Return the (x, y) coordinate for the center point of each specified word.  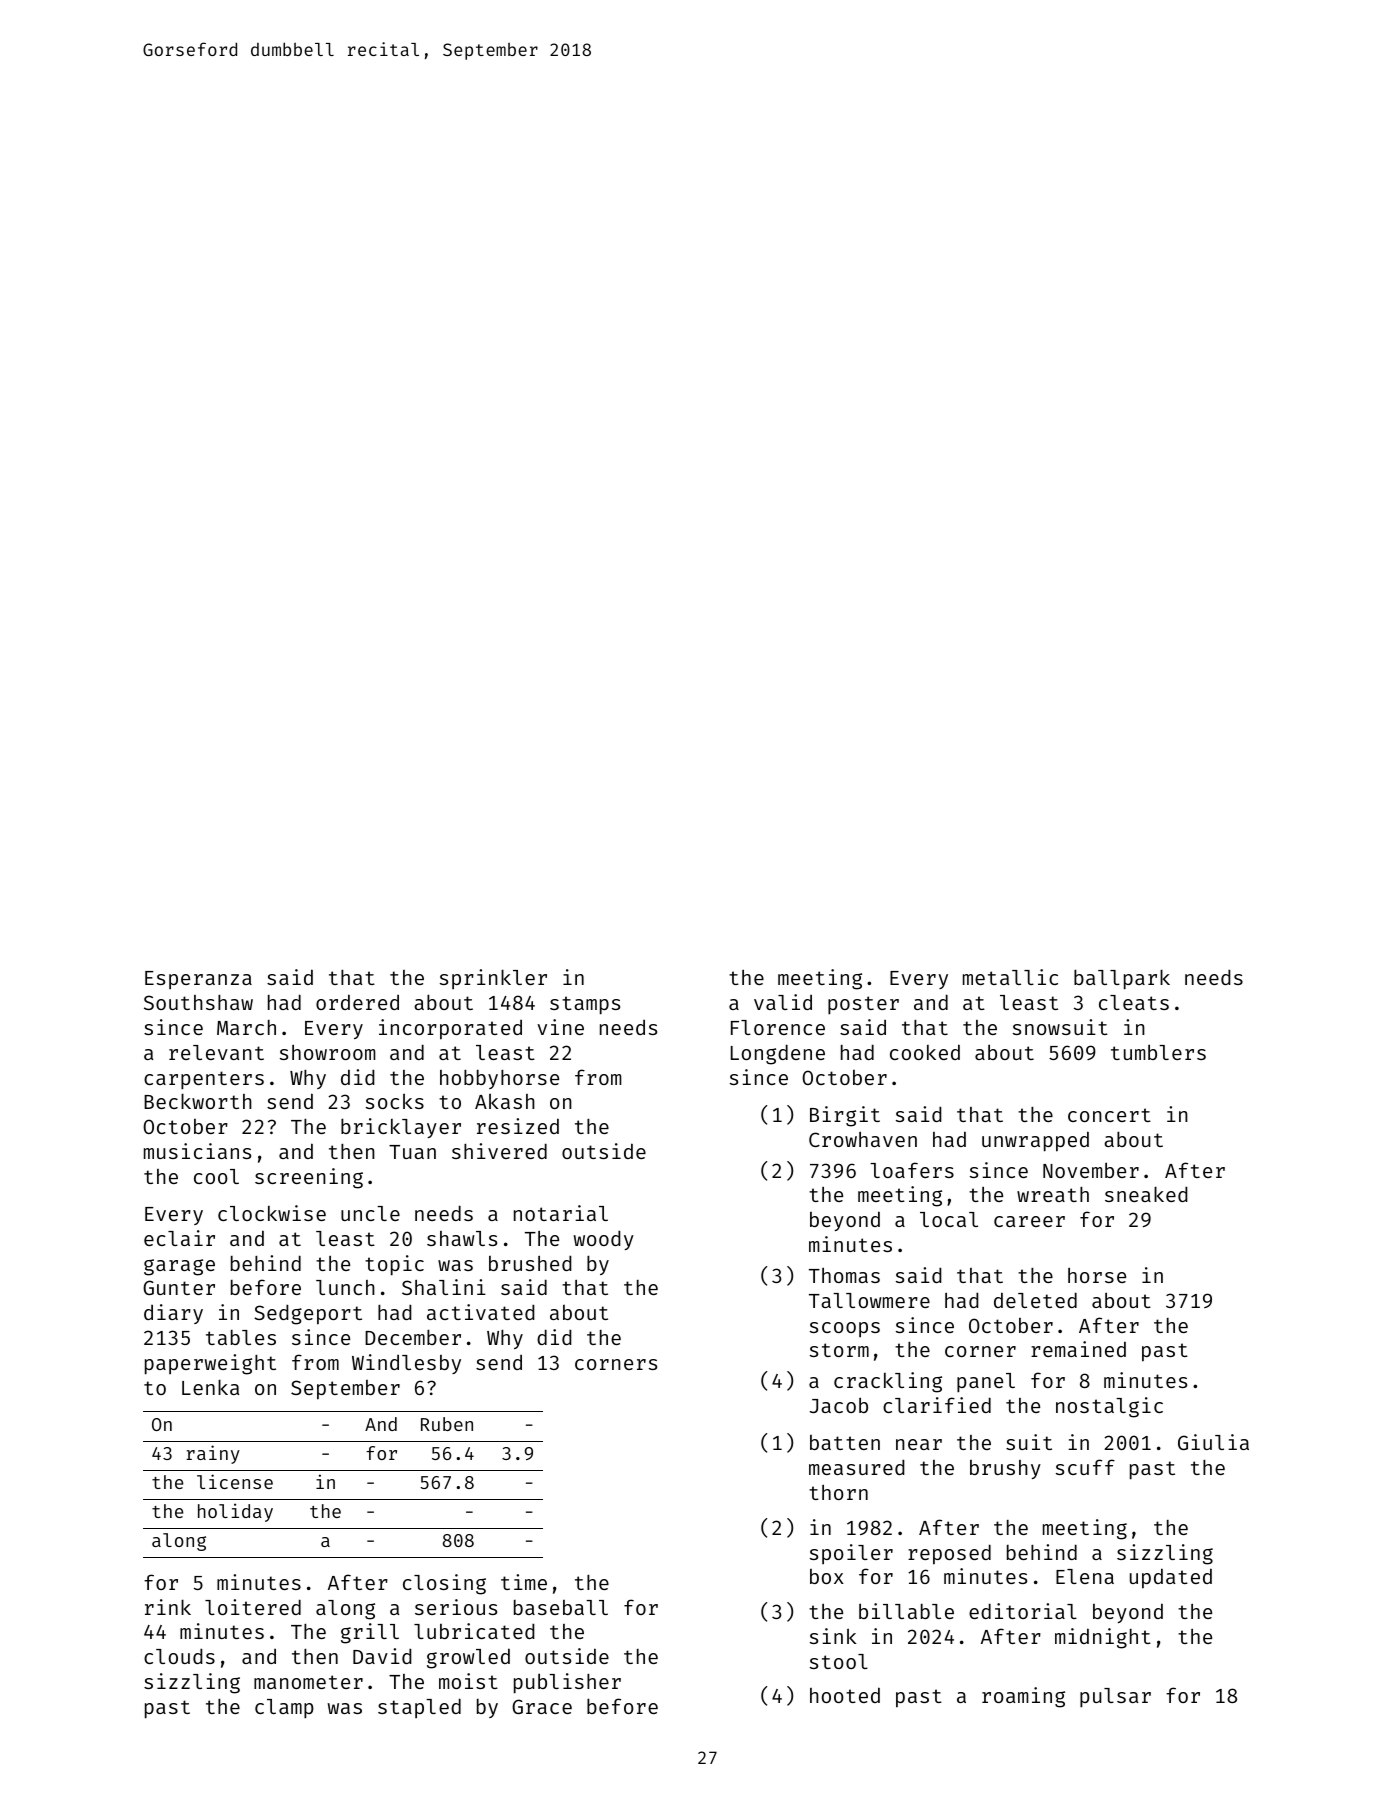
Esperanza (198, 980)
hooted (845, 1695)
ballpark (1122, 979)
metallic (1010, 977)
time (524, 1582)
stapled (419, 1708)
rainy (213, 1454)
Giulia (1213, 1442)
